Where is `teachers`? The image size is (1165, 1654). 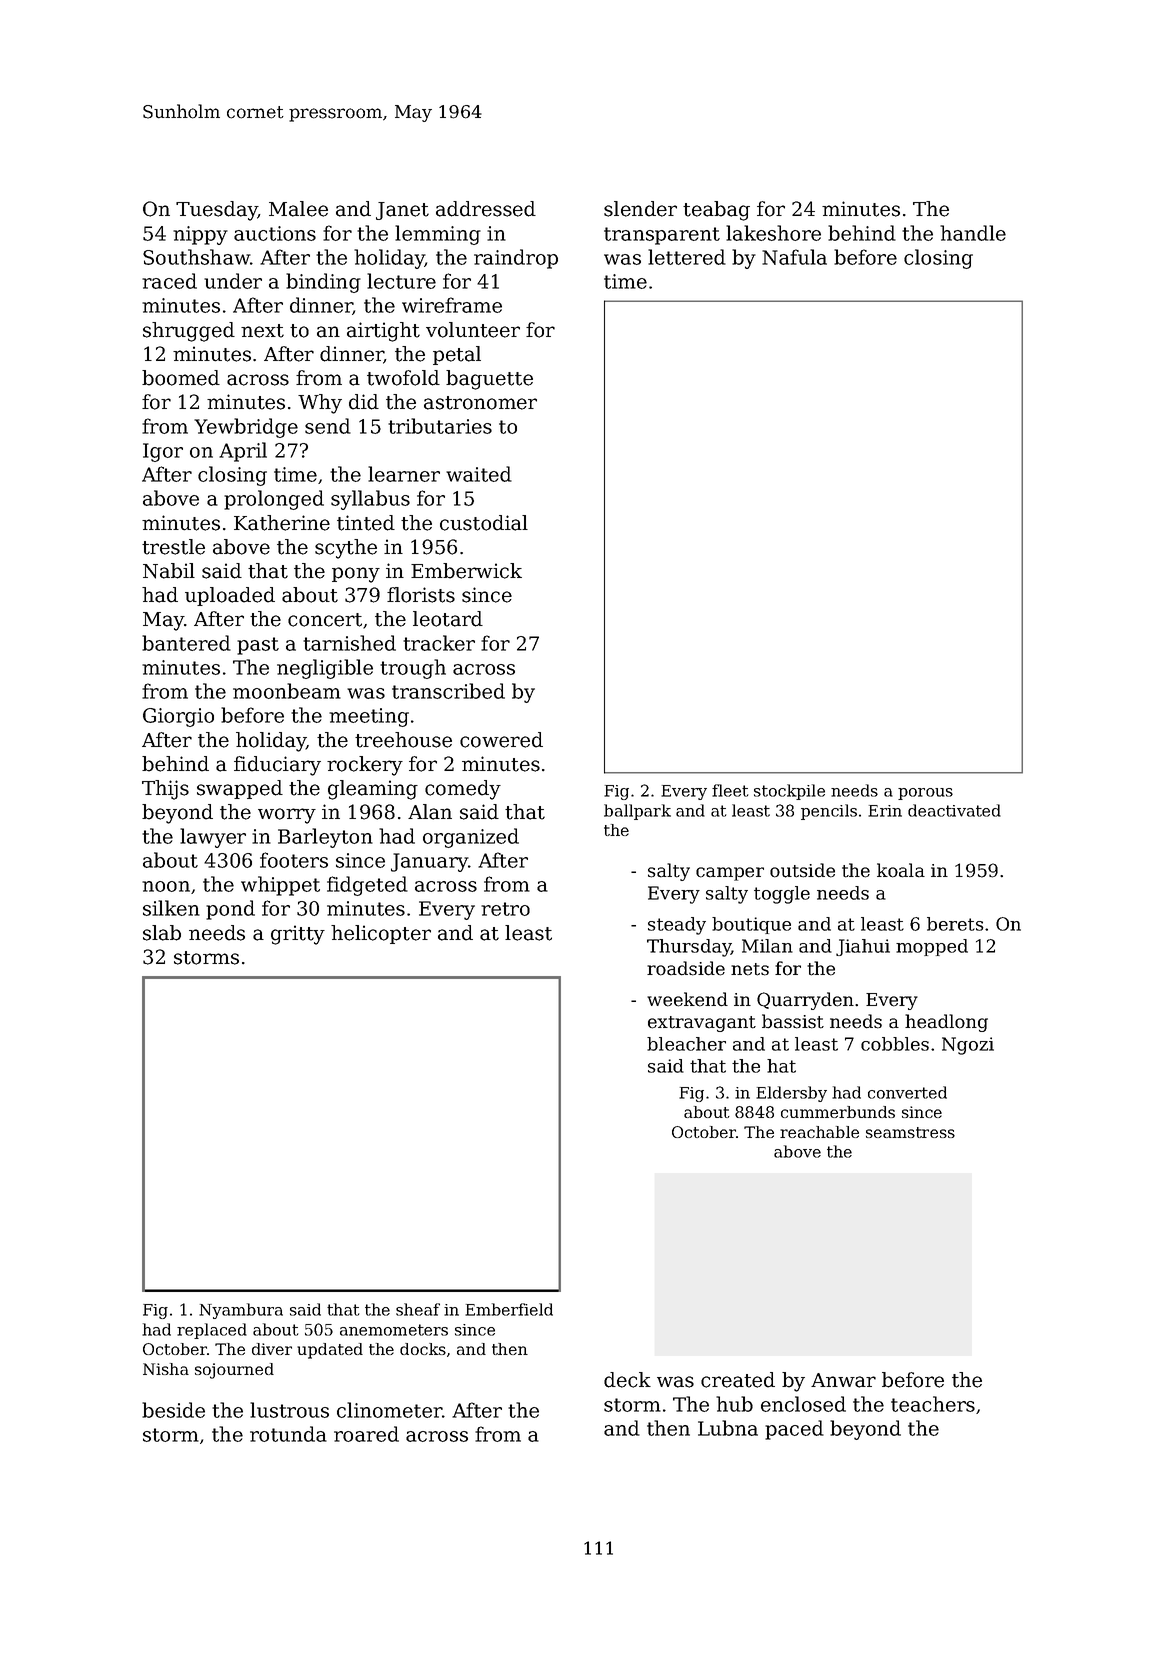 teachers is located at coordinates (933, 1404).
